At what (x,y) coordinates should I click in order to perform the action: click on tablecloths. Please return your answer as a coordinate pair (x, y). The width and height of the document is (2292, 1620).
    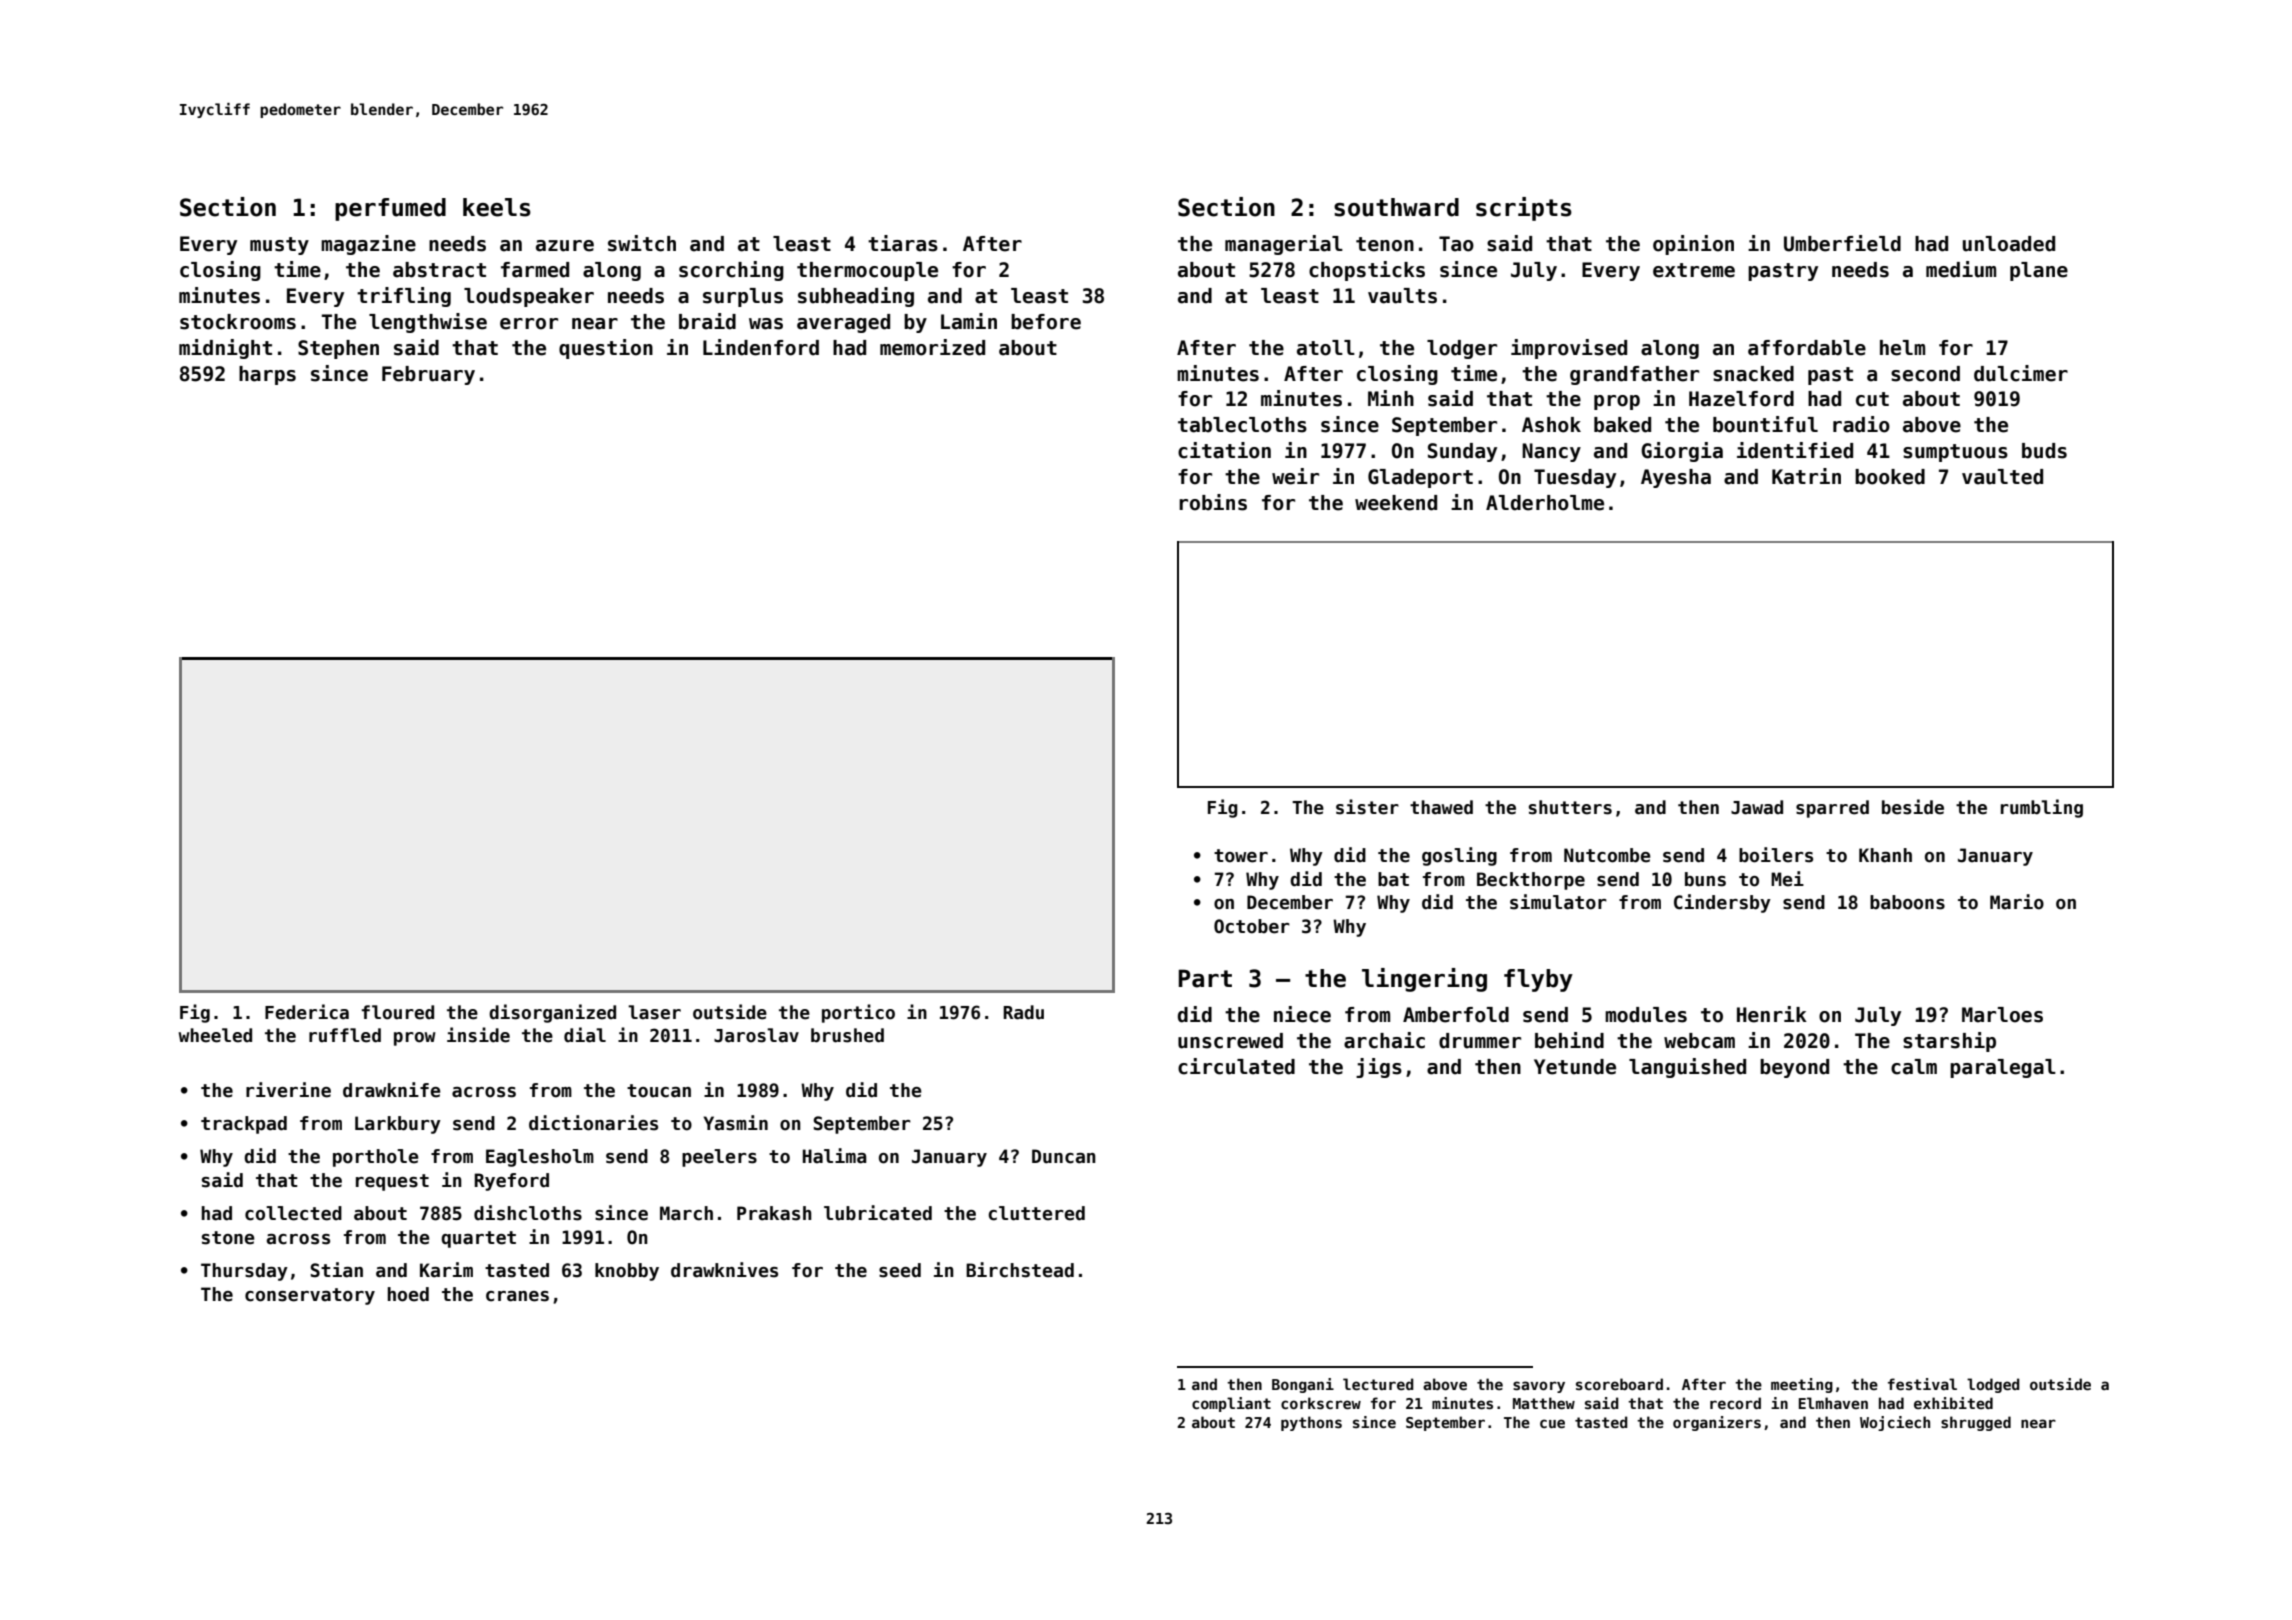
    Looking at the image, I should click on (1242, 425).
